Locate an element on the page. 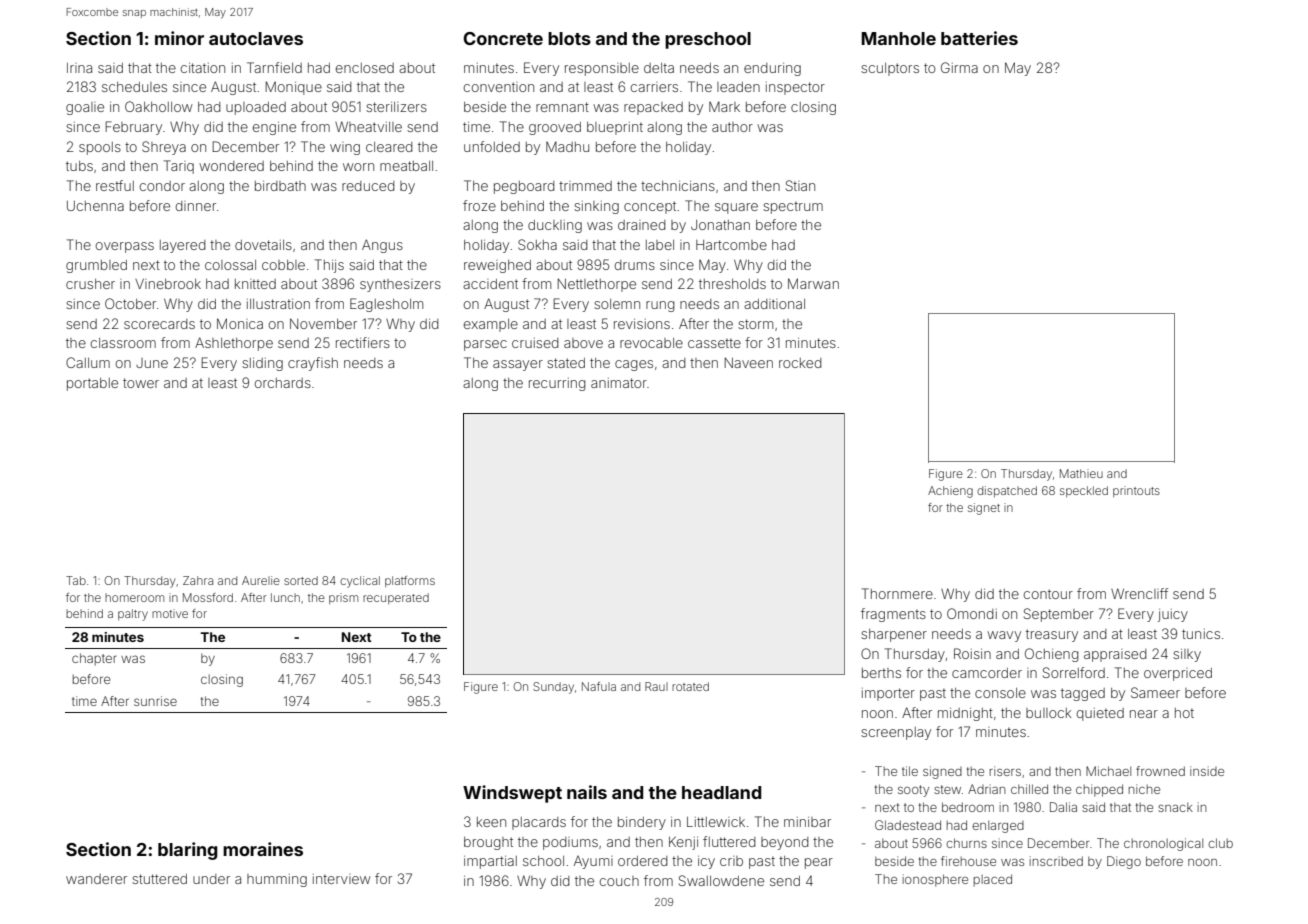 This page has width=1308, height=924. Mathieu is located at coordinates (1081, 473).
